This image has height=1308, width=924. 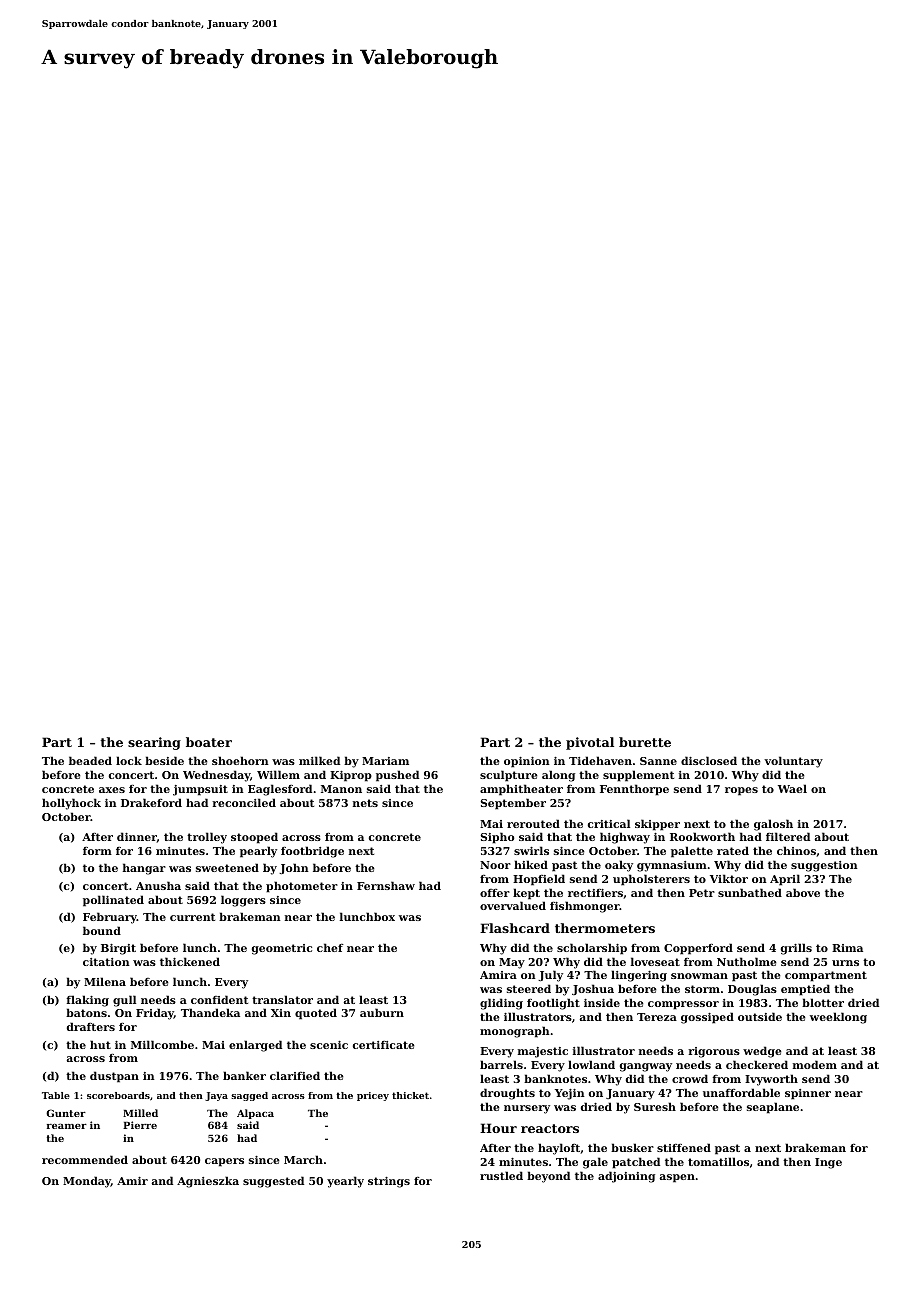 I want to click on thickened, so click(x=190, y=961).
